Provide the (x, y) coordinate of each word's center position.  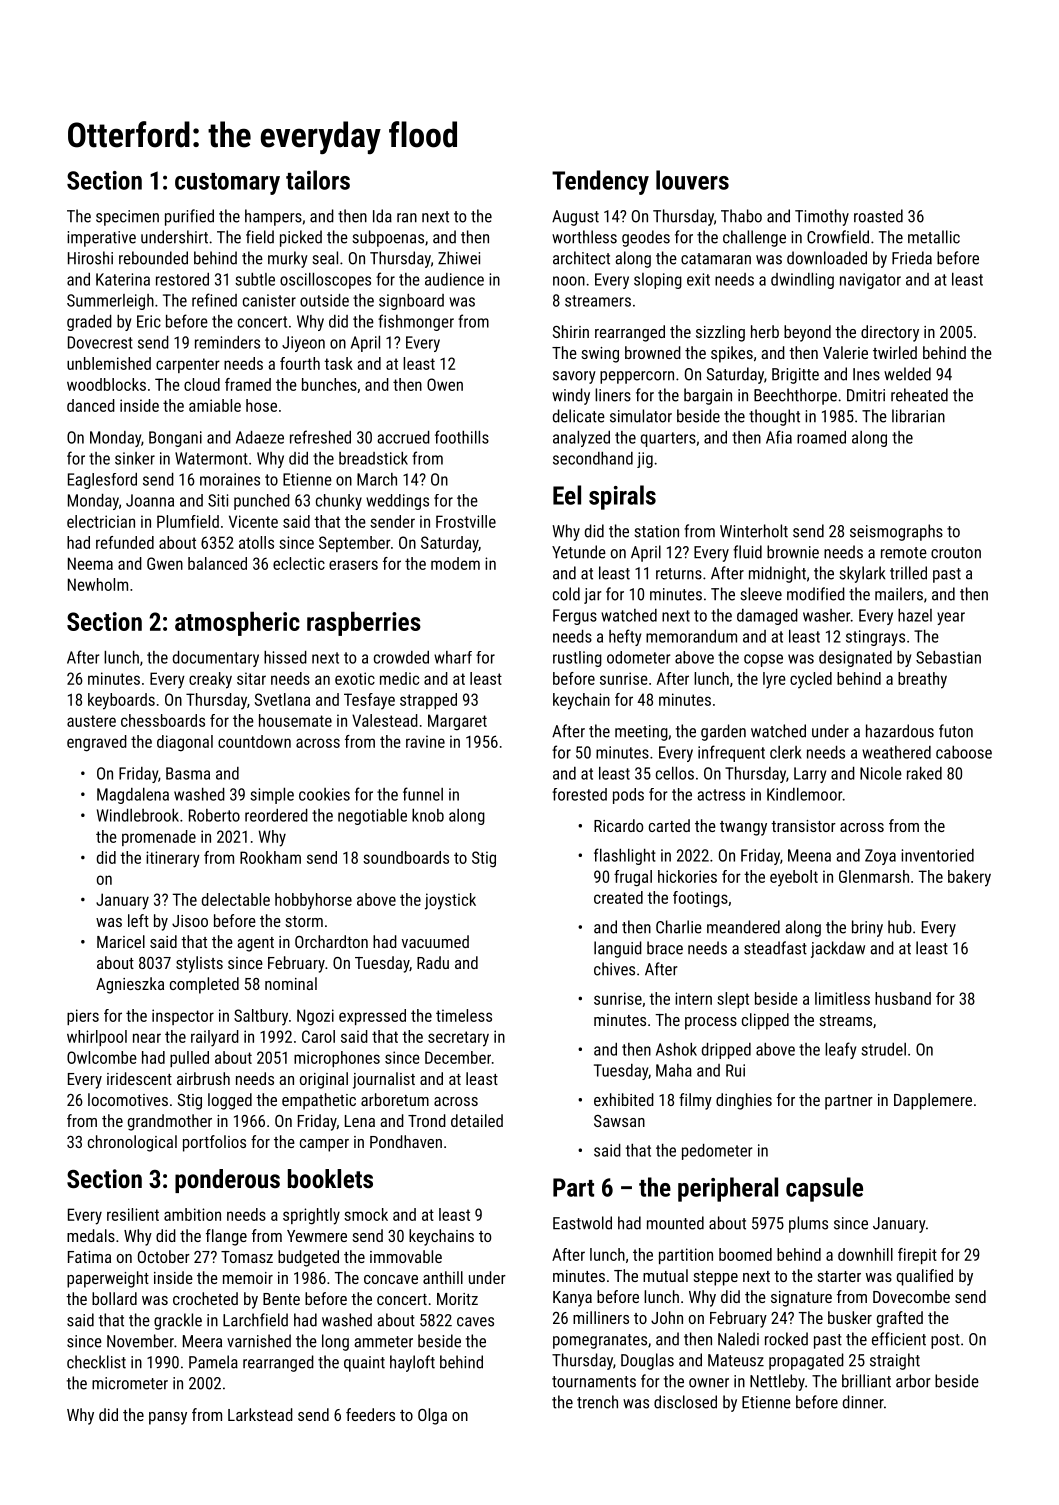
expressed (372, 1017)
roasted (878, 216)
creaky (210, 680)
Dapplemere (933, 1101)
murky (288, 259)
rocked (786, 1339)
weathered (896, 752)
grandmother (170, 1122)
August (575, 218)
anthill (443, 1277)
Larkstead (260, 1414)
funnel (423, 794)
